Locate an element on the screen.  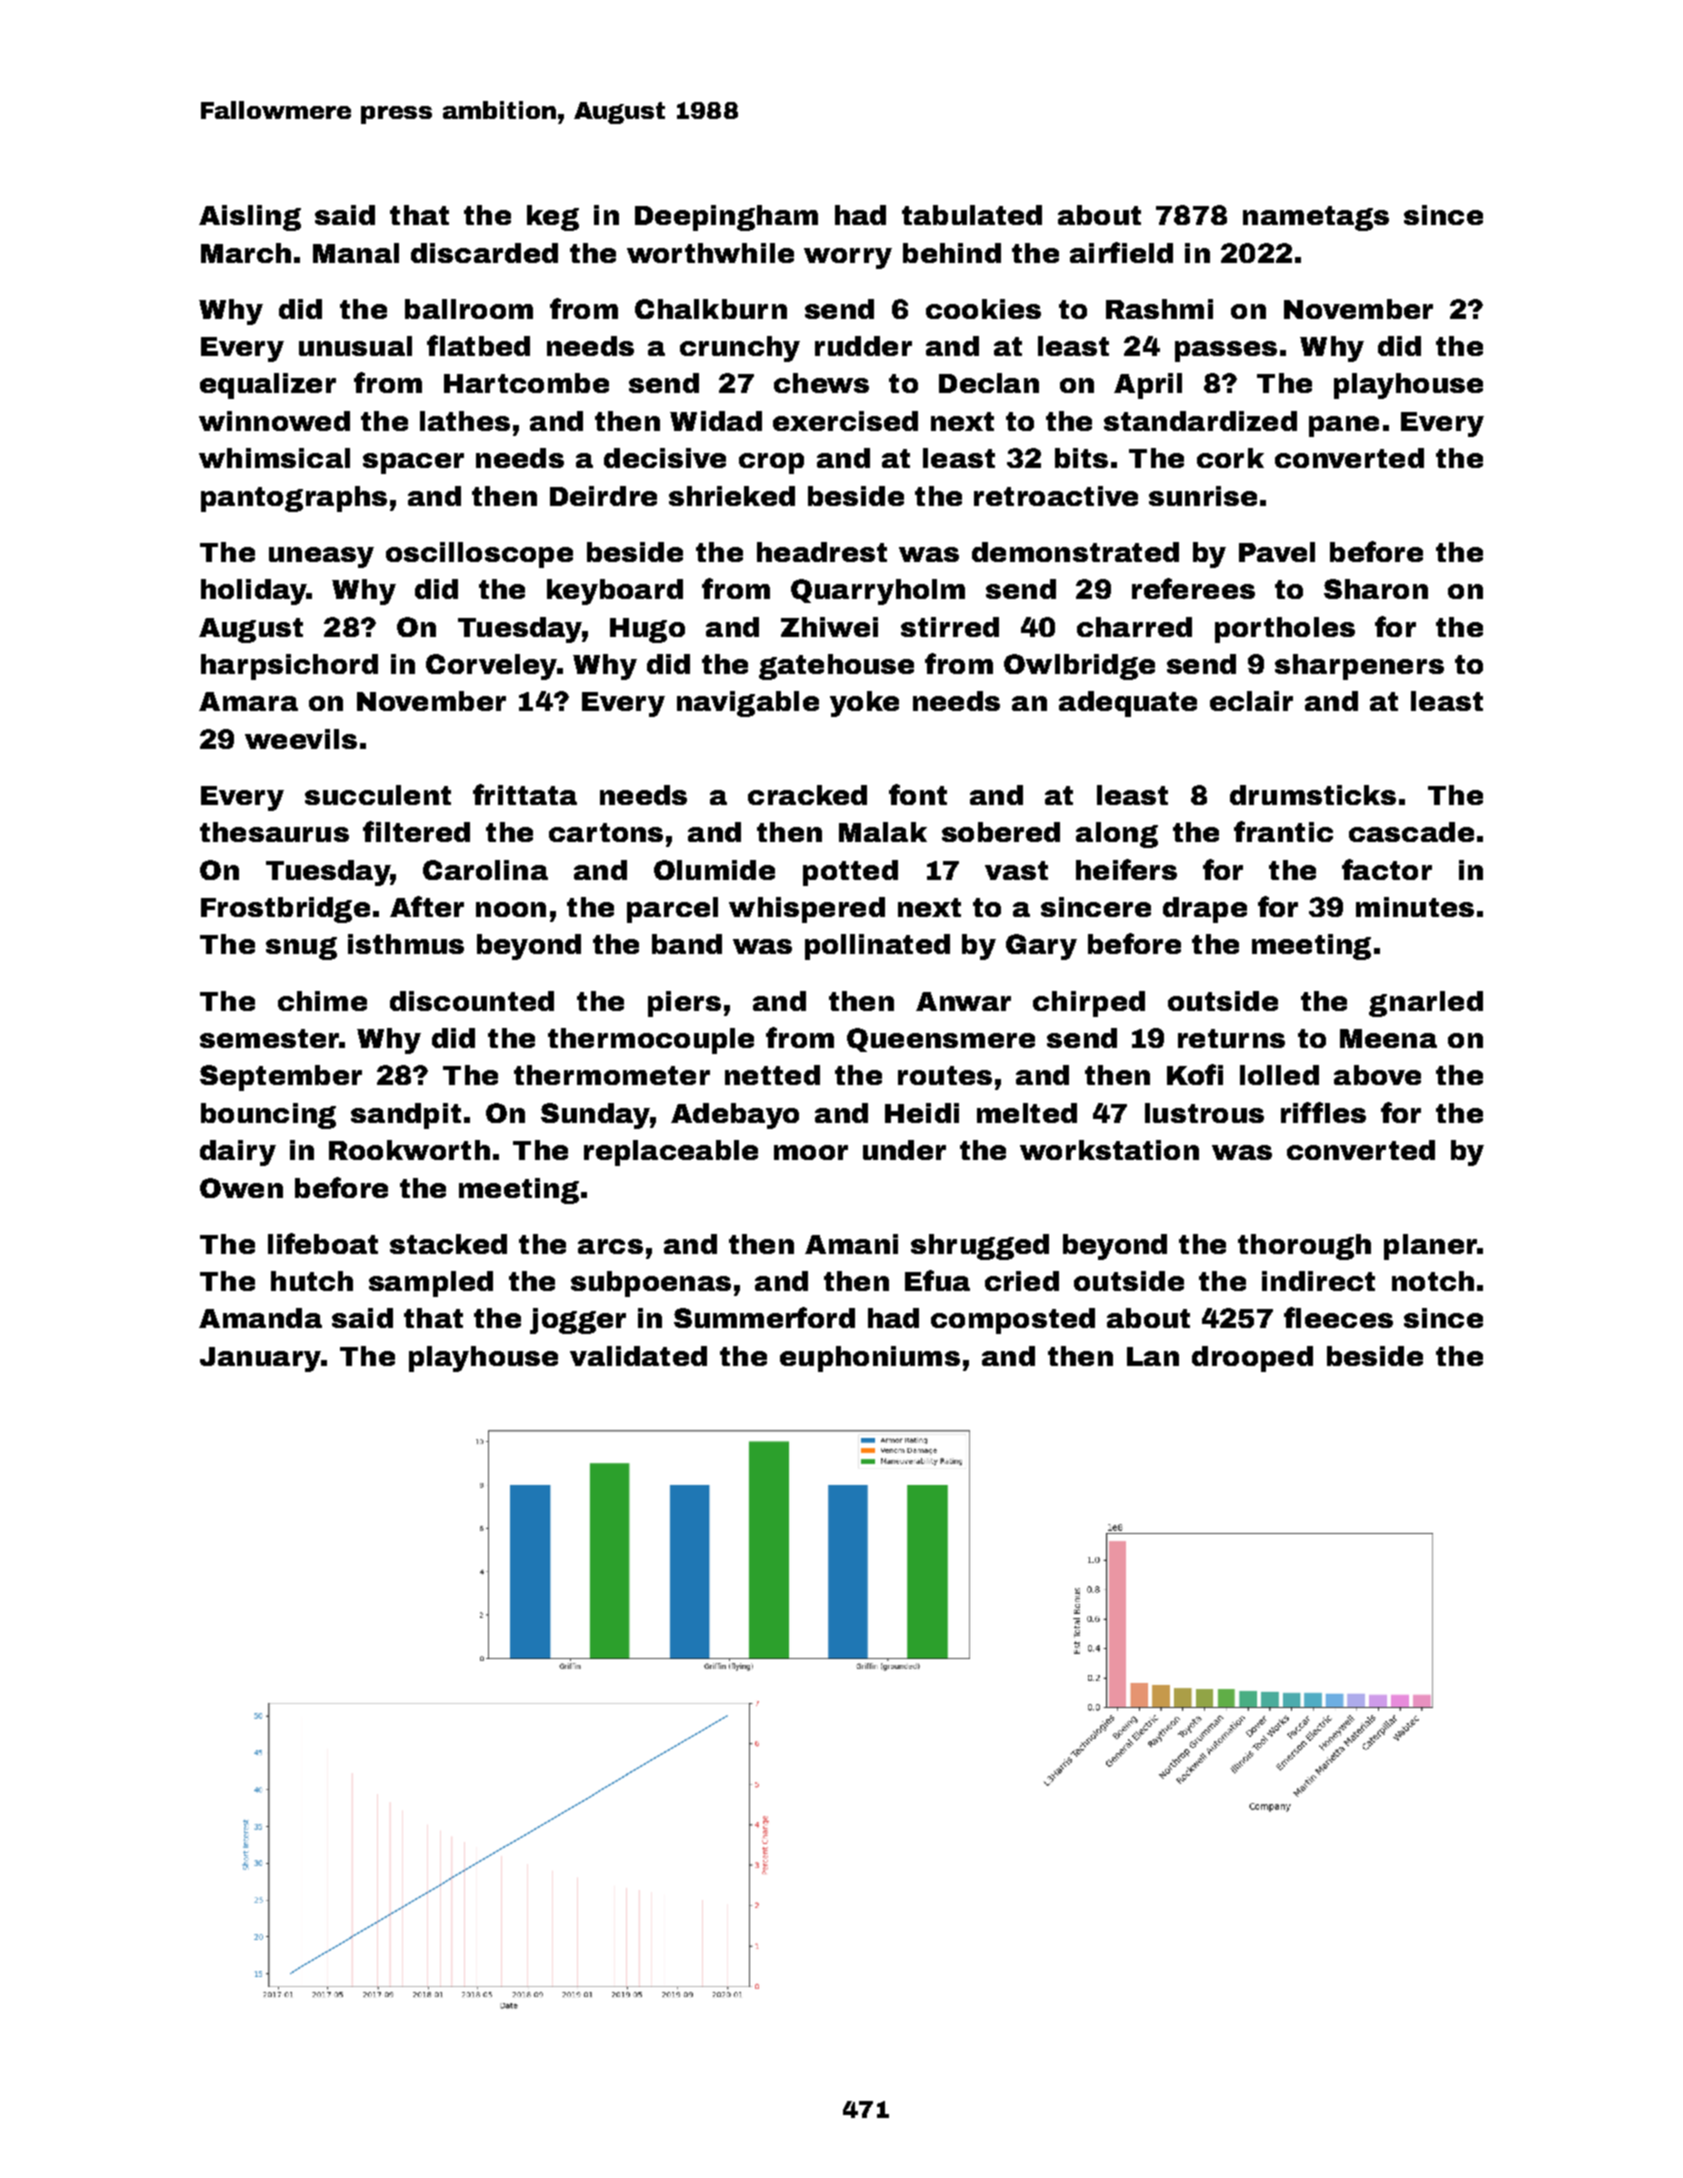
thesaurus is located at coordinates (274, 832).
